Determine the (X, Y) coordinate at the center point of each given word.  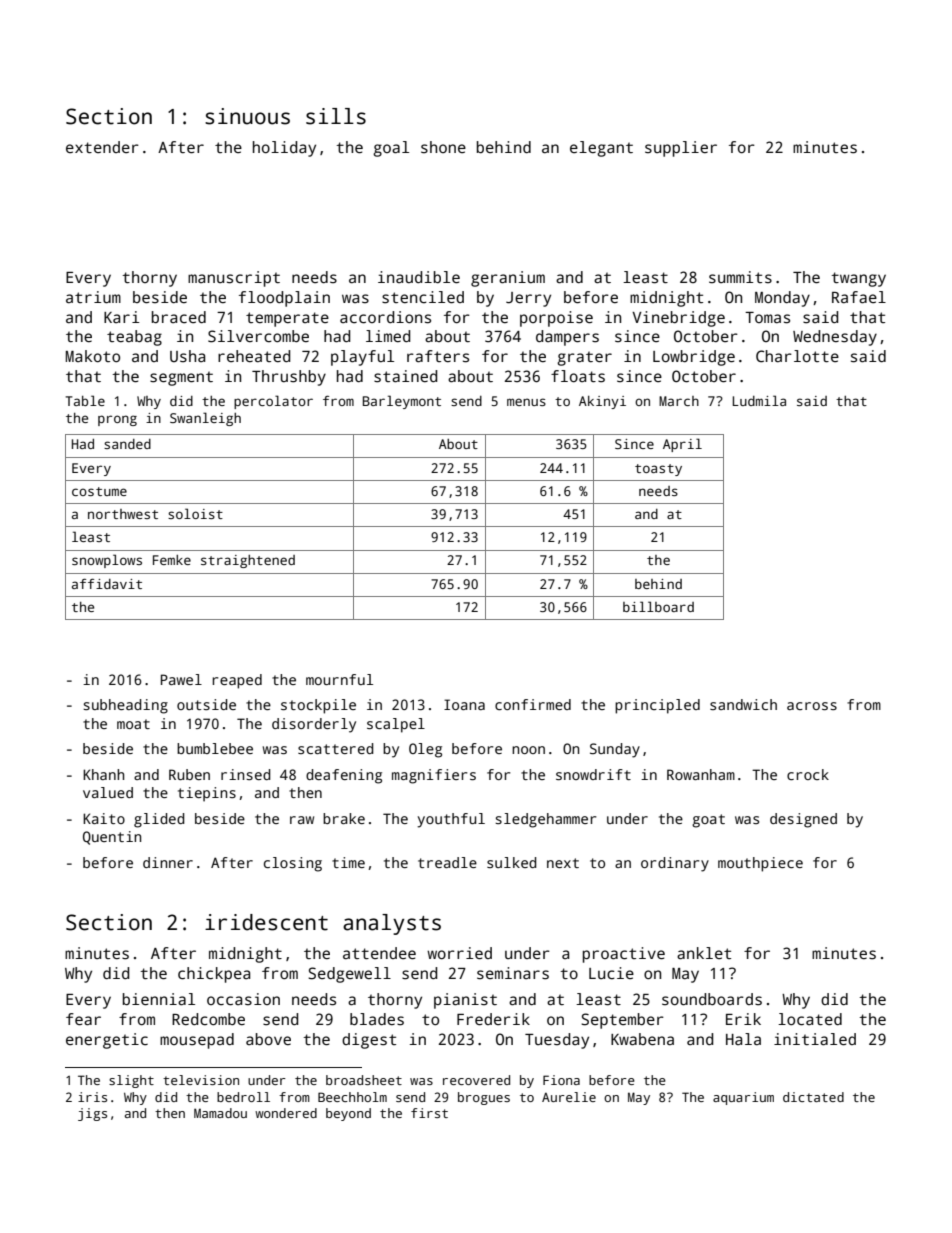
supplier (681, 149)
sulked (512, 862)
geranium (508, 279)
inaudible (419, 277)
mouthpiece (760, 864)
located (810, 1019)
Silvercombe (258, 336)
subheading (125, 706)
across (812, 706)
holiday (284, 149)
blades (377, 1019)
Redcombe (208, 1019)
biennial (159, 999)
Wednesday (835, 338)
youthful (451, 820)
